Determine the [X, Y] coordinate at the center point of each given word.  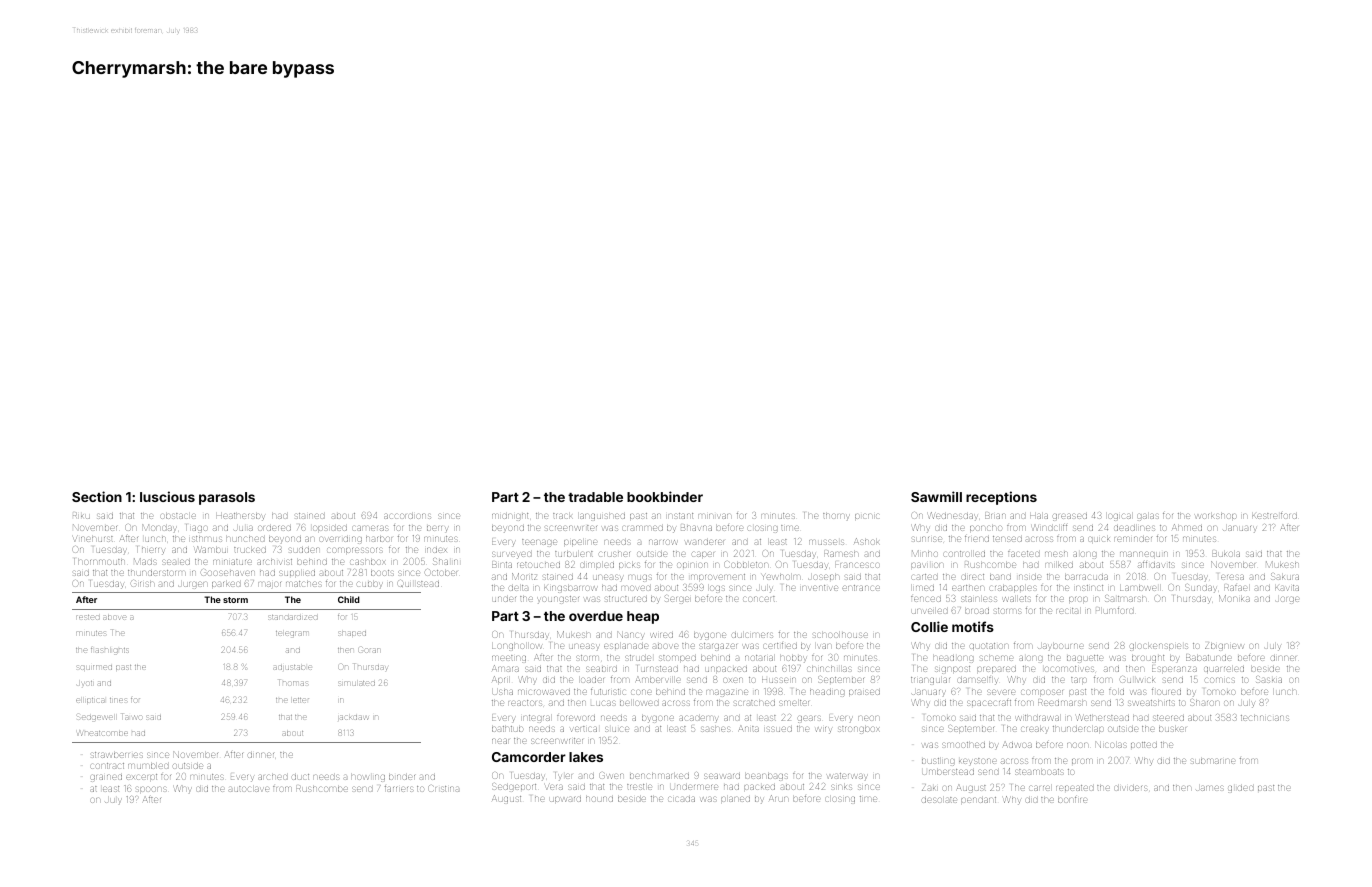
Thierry [150, 550]
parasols [227, 498]
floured [1166, 692]
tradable [595, 497]
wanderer [705, 542]
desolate [939, 800]
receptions [1001, 498]
